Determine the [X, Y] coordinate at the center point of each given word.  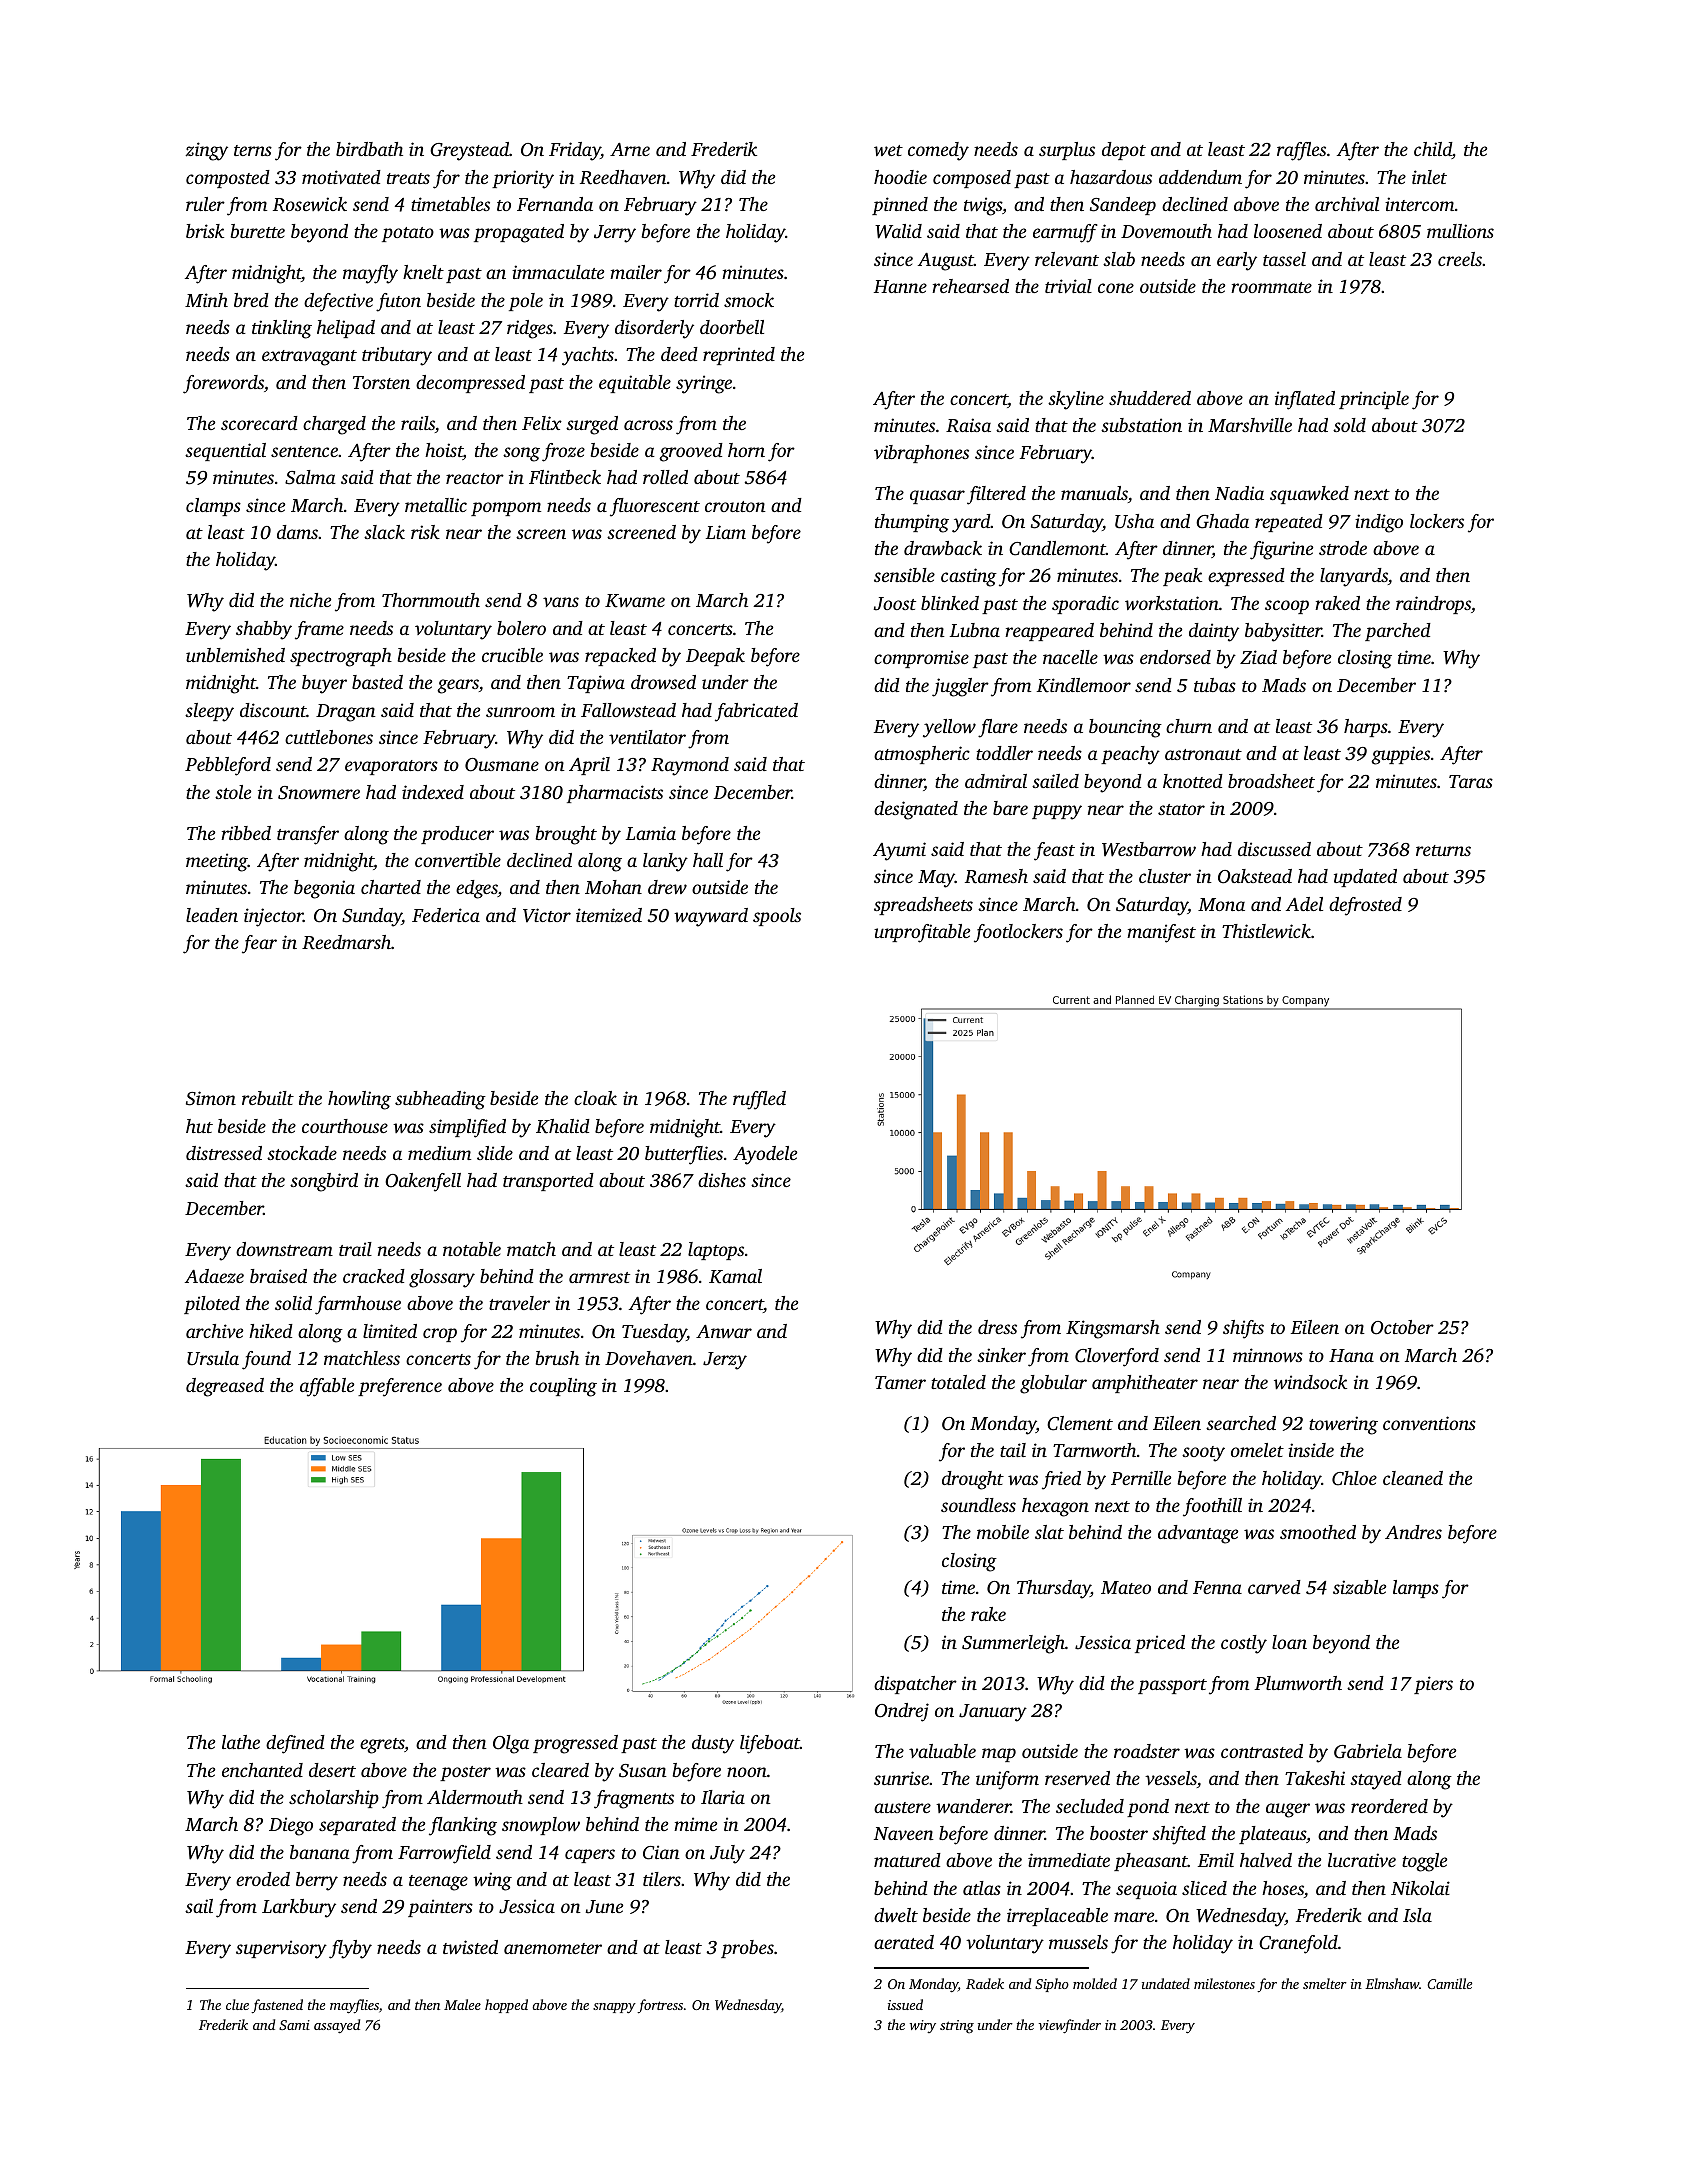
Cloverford [1117, 1357]
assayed [337, 2026]
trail [355, 1249]
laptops [716, 1251]
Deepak [715, 657]
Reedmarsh [346, 942]
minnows [1268, 1355]
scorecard [259, 423]
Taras [1471, 781]
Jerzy [725, 1361]
